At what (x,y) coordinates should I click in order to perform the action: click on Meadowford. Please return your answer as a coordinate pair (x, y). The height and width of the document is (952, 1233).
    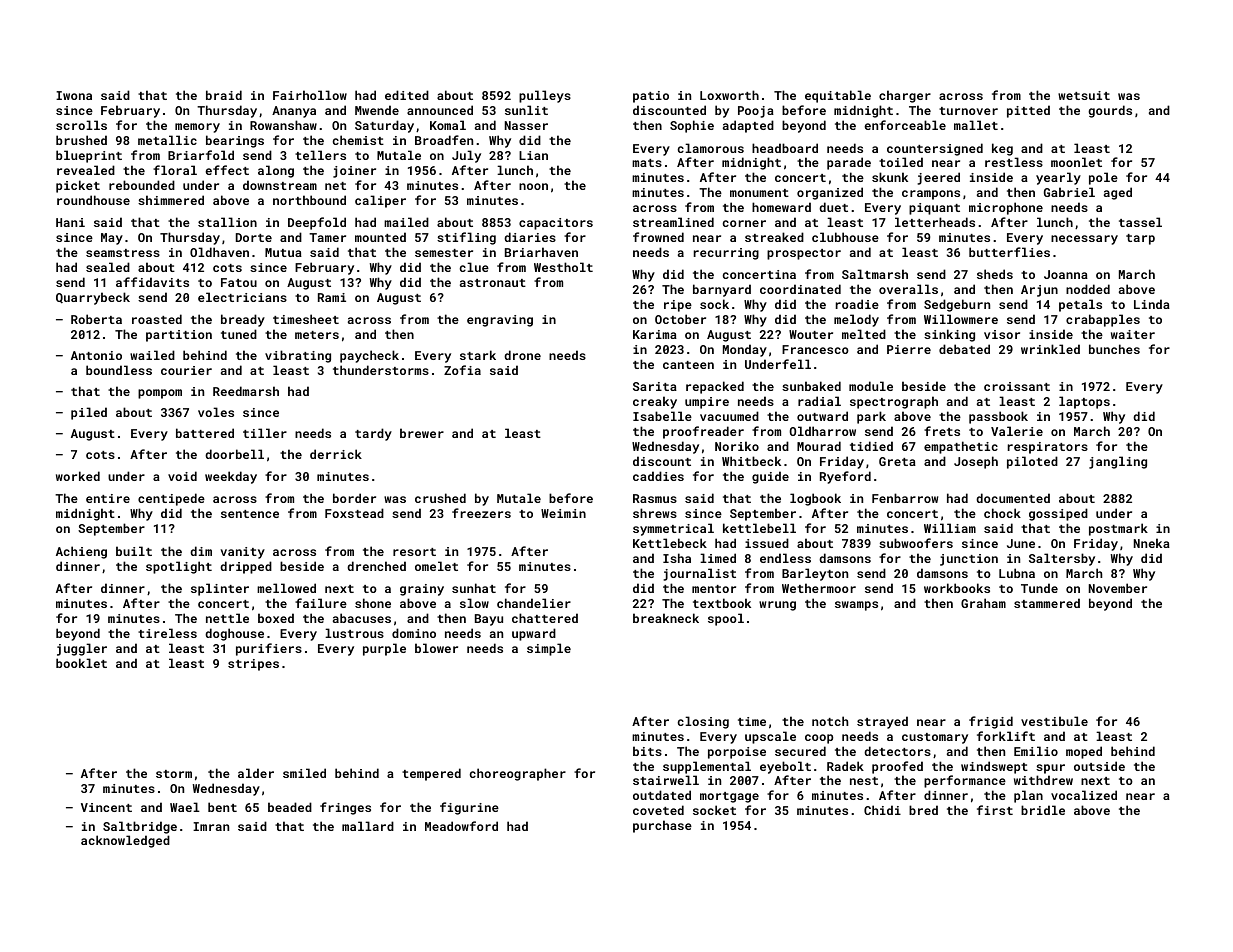
    Looking at the image, I should click on (461, 826).
